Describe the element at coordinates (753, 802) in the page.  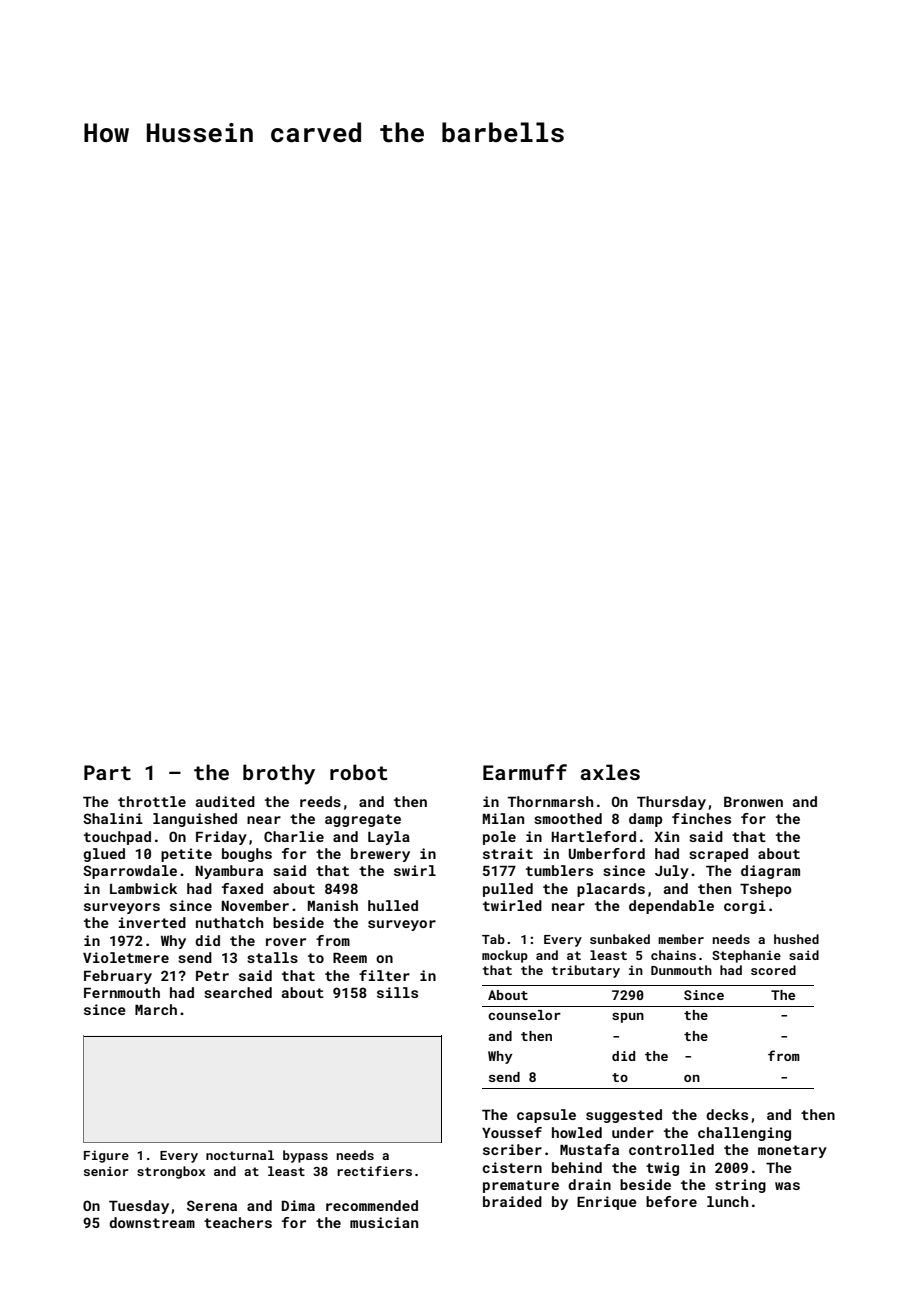
I see `Bronwen` at that location.
